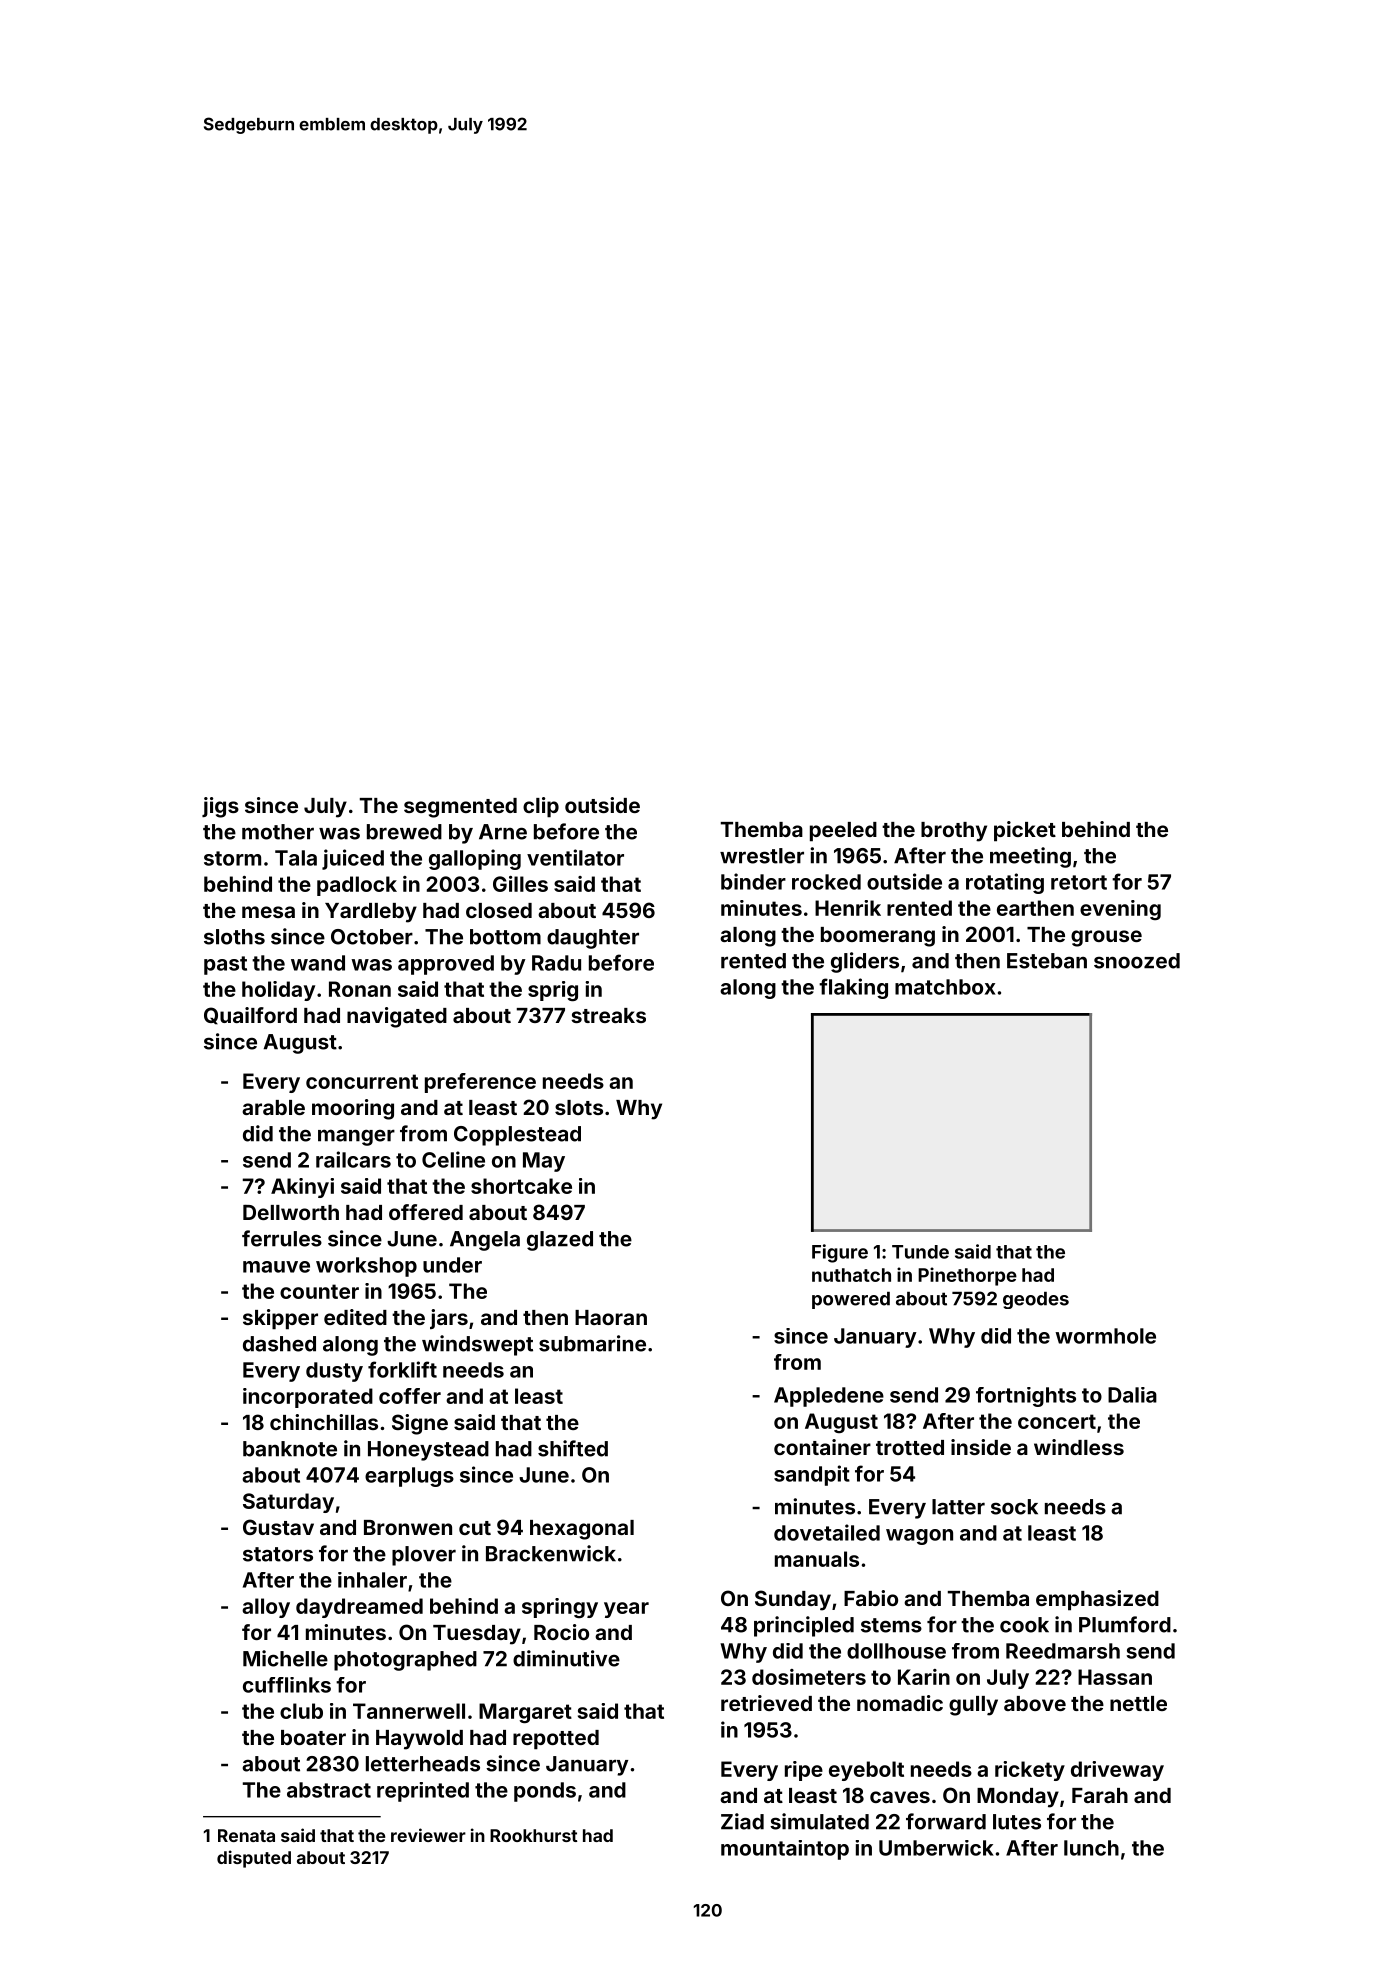 This screenshot has width=1386, height=1969. Describe the element at coordinates (541, 807) in the screenshot. I see `clip` at that location.
